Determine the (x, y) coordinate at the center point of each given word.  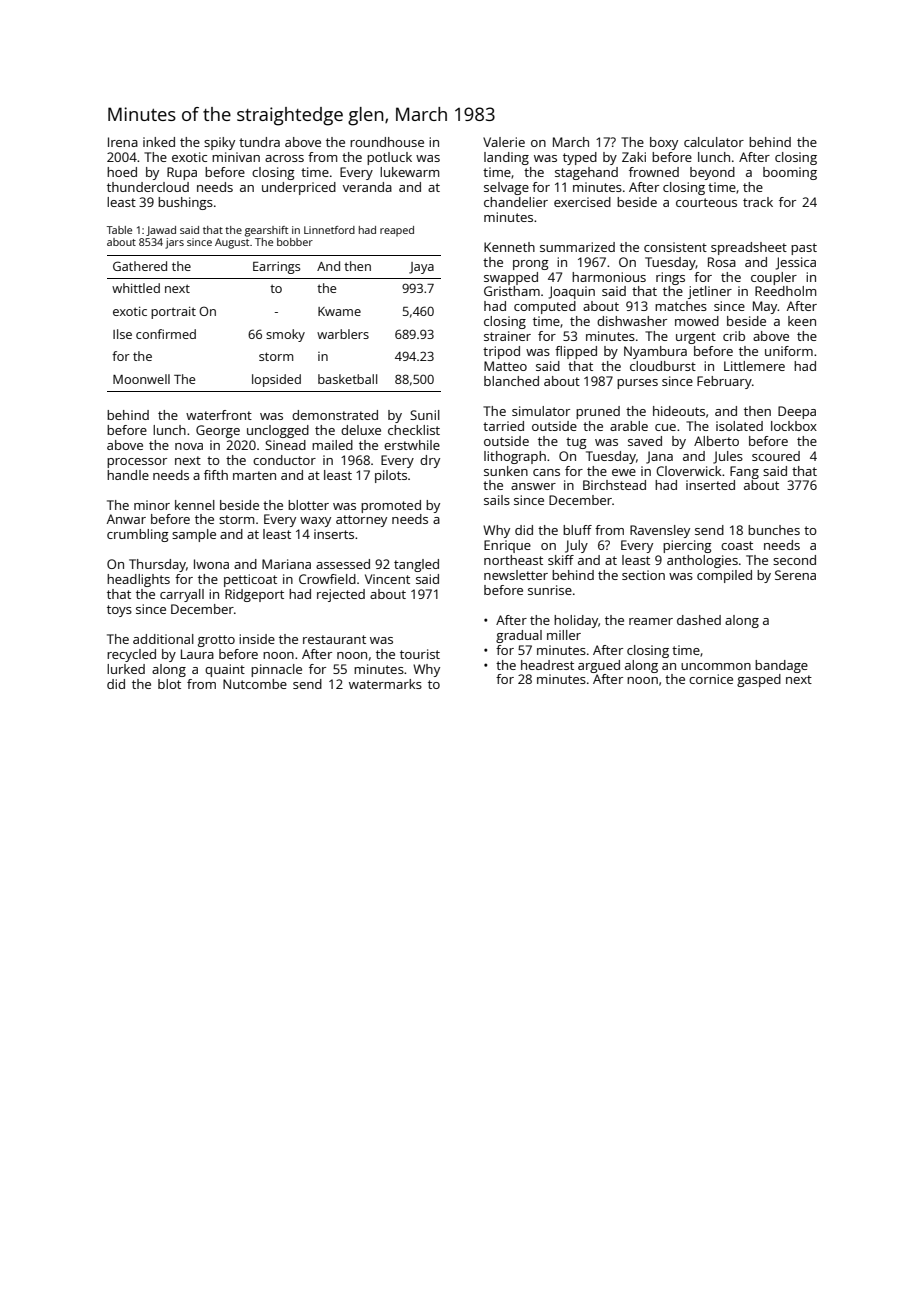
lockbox (794, 426)
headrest (547, 665)
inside (257, 639)
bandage (781, 666)
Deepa (797, 412)
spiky (219, 143)
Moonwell (141, 379)
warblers (343, 334)
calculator (714, 142)
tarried (503, 426)
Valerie (504, 142)
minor (152, 505)
